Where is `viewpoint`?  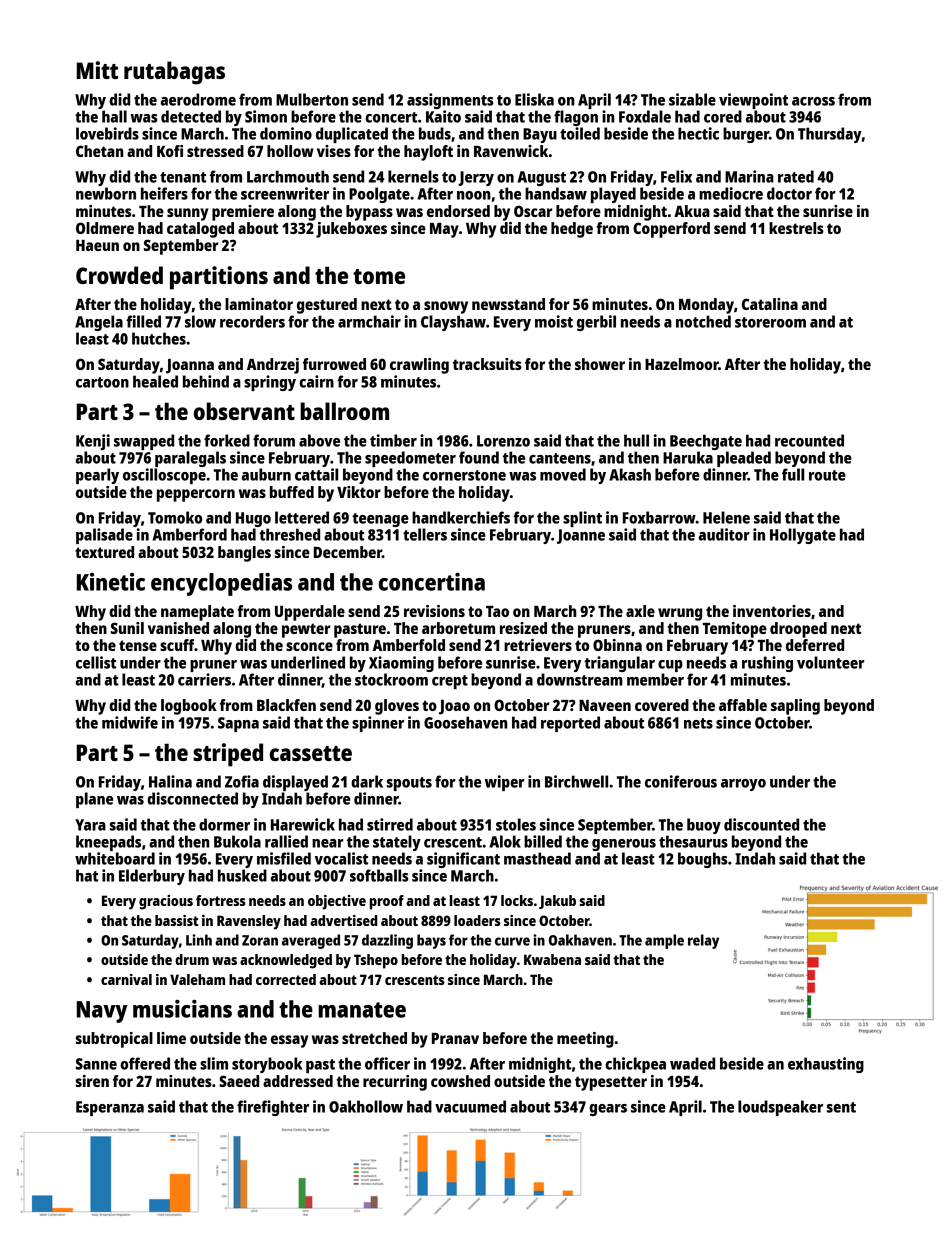 viewpoint is located at coordinates (753, 101).
